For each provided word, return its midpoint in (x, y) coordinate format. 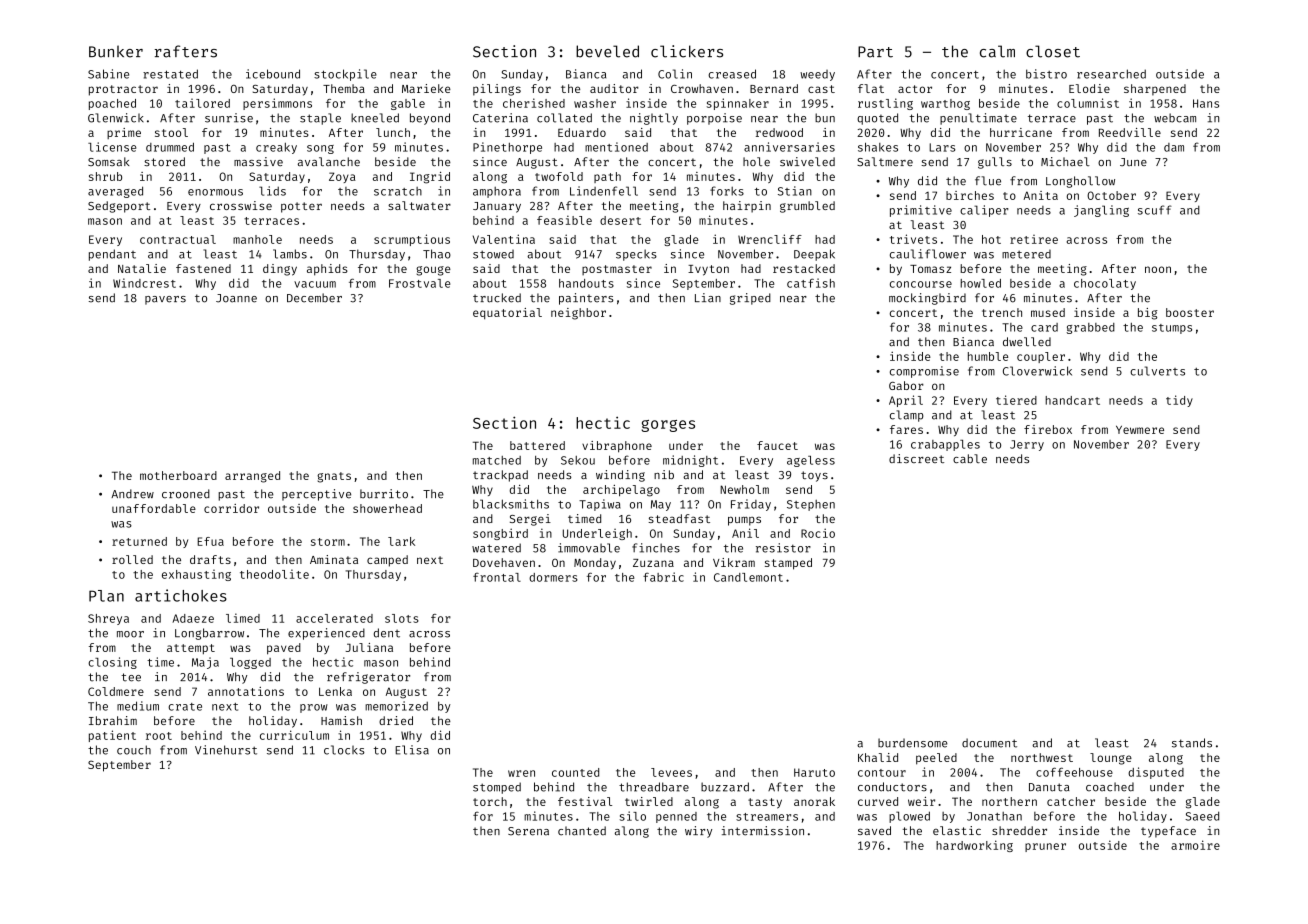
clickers (687, 51)
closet (1053, 51)
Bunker (116, 51)
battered (537, 445)
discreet (916, 458)
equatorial (507, 313)
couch (134, 750)
